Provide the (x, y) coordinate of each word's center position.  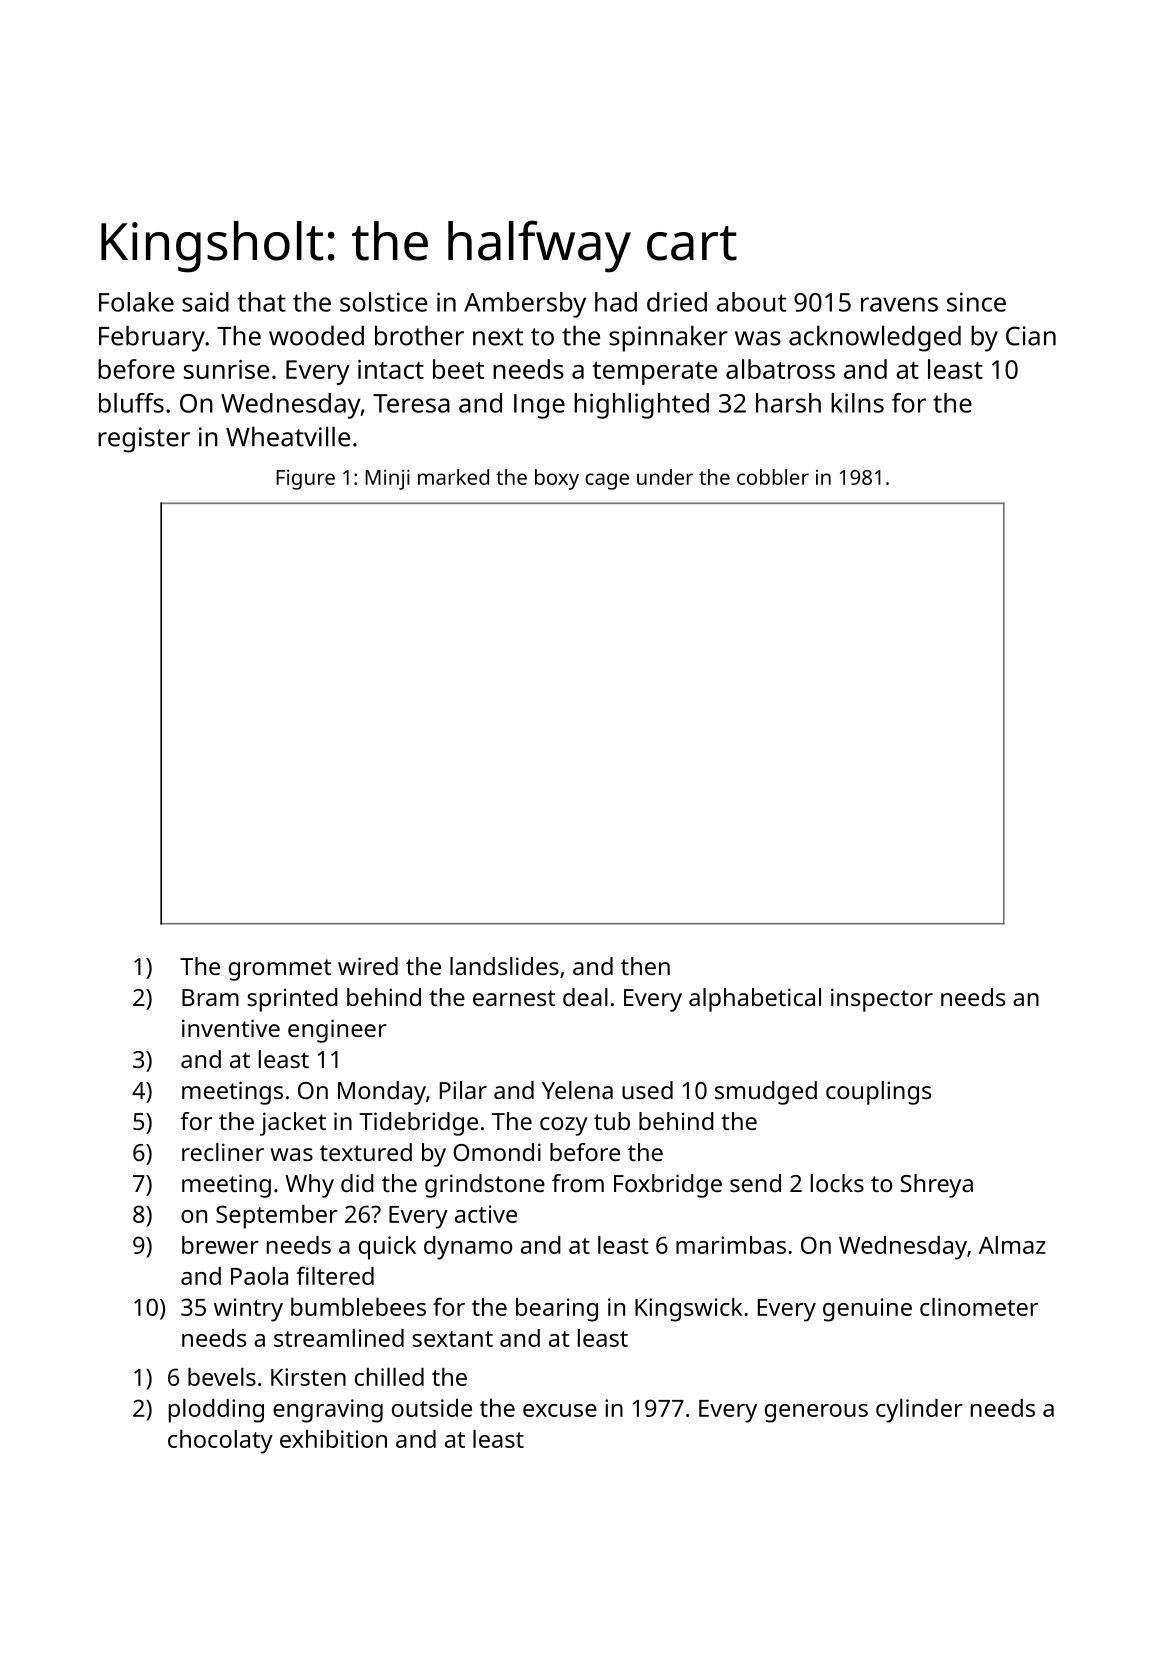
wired (368, 966)
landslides (504, 966)
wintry (248, 1310)
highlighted (641, 406)
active (486, 1214)
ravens (899, 304)
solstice (383, 302)
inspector (882, 1000)
